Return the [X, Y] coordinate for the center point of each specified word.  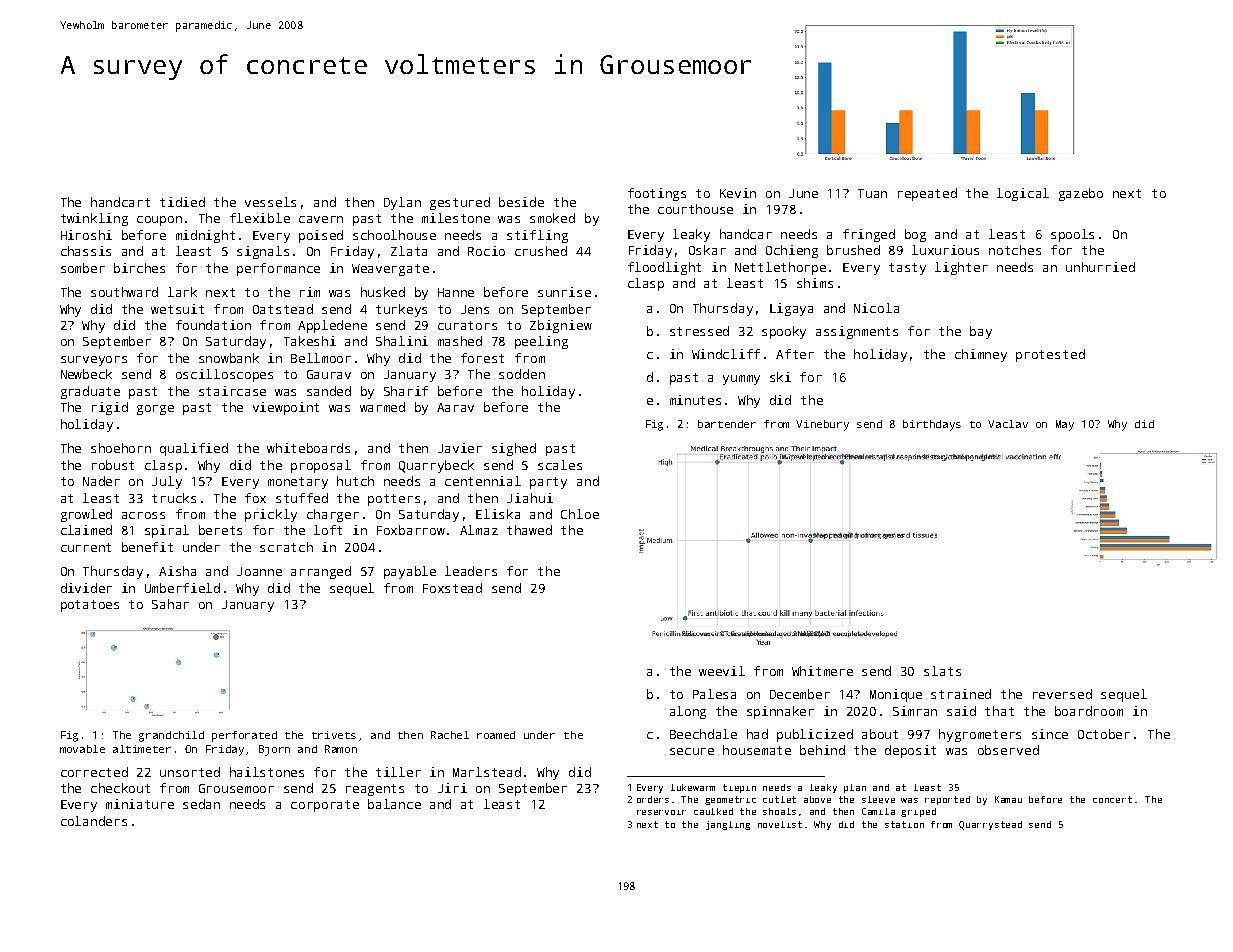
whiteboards [308, 448]
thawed [529, 530]
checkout [120, 788]
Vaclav [1008, 424]
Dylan [402, 203]
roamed [496, 735]
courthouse [695, 209]
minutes [695, 400]
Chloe [580, 514]
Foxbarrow [411, 530]
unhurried [1100, 267]
